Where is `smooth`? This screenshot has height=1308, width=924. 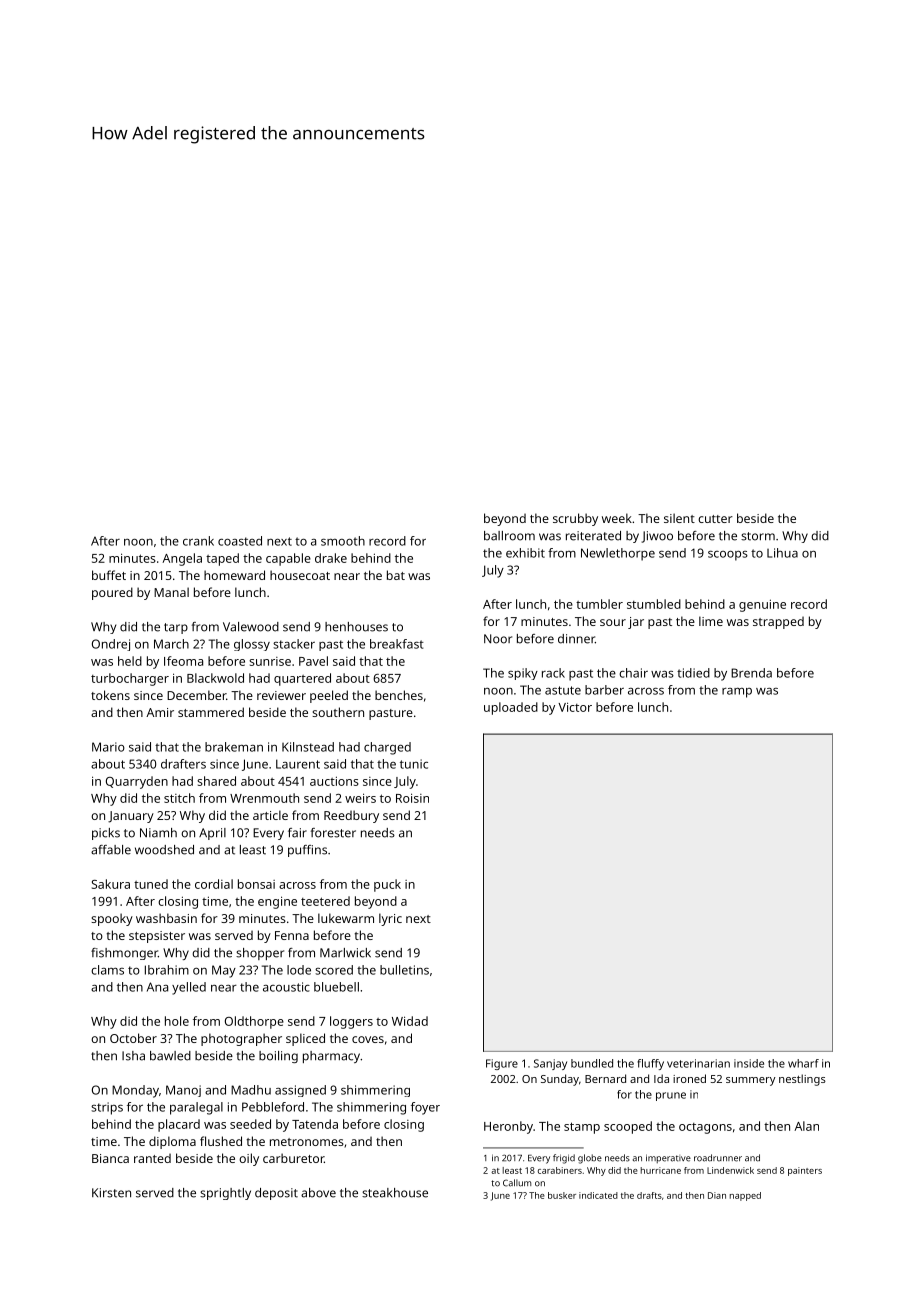
smooth is located at coordinates (343, 541).
